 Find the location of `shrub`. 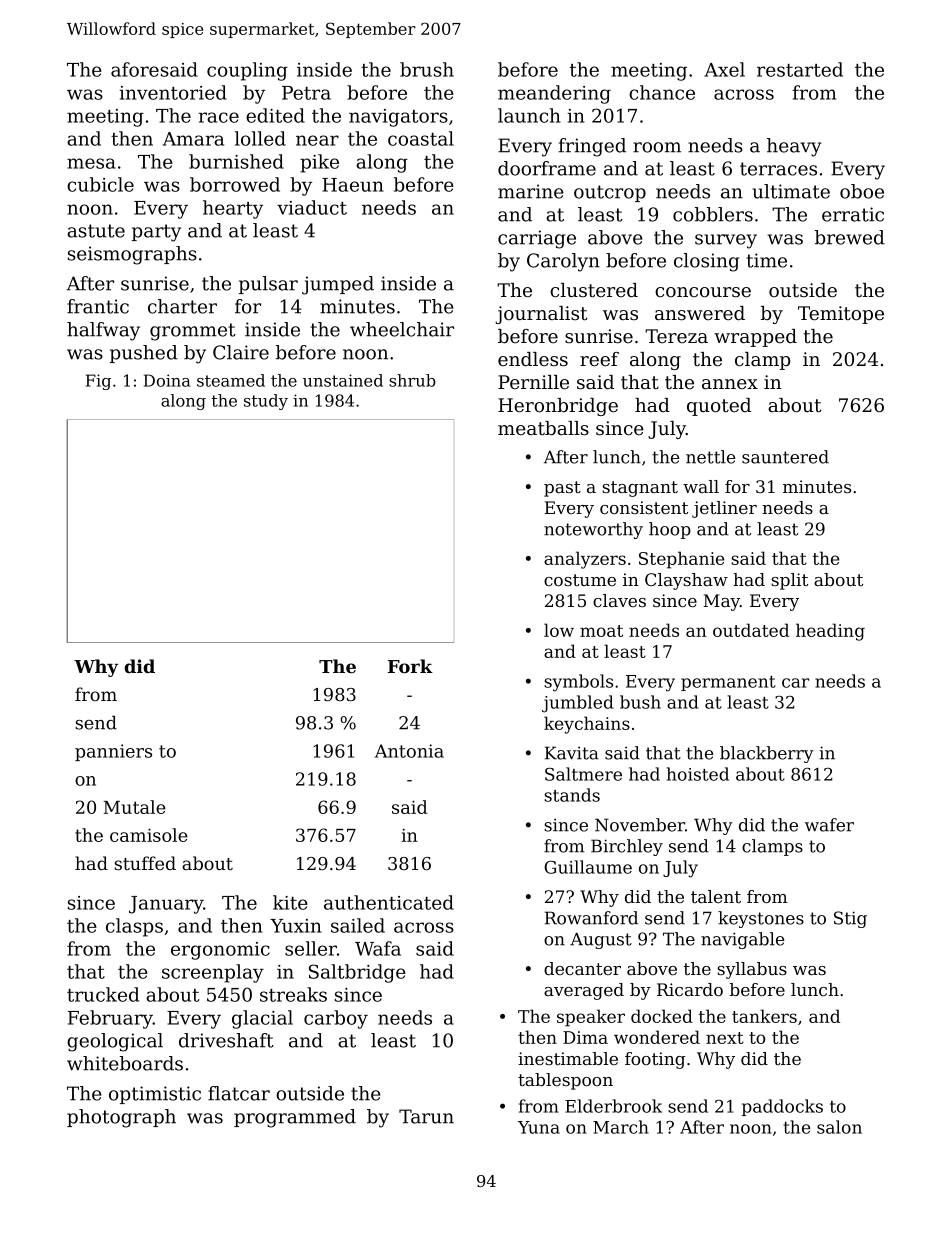

shrub is located at coordinates (412, 380).
